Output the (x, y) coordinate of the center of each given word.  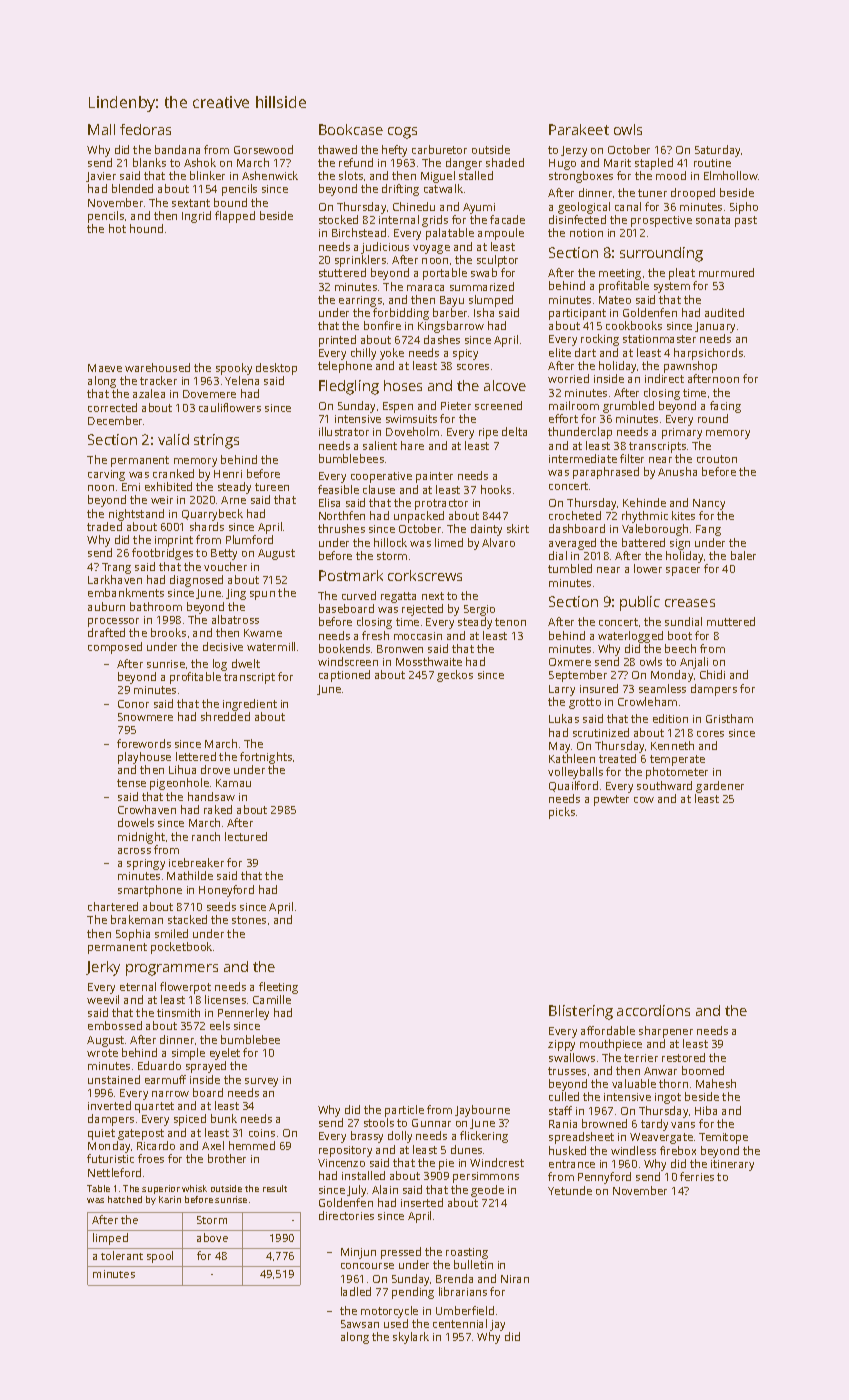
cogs (402, 133)
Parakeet (579, 129)
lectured (246, 836)
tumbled (570, 568)
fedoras (145, 129)
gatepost (141, 1134)
